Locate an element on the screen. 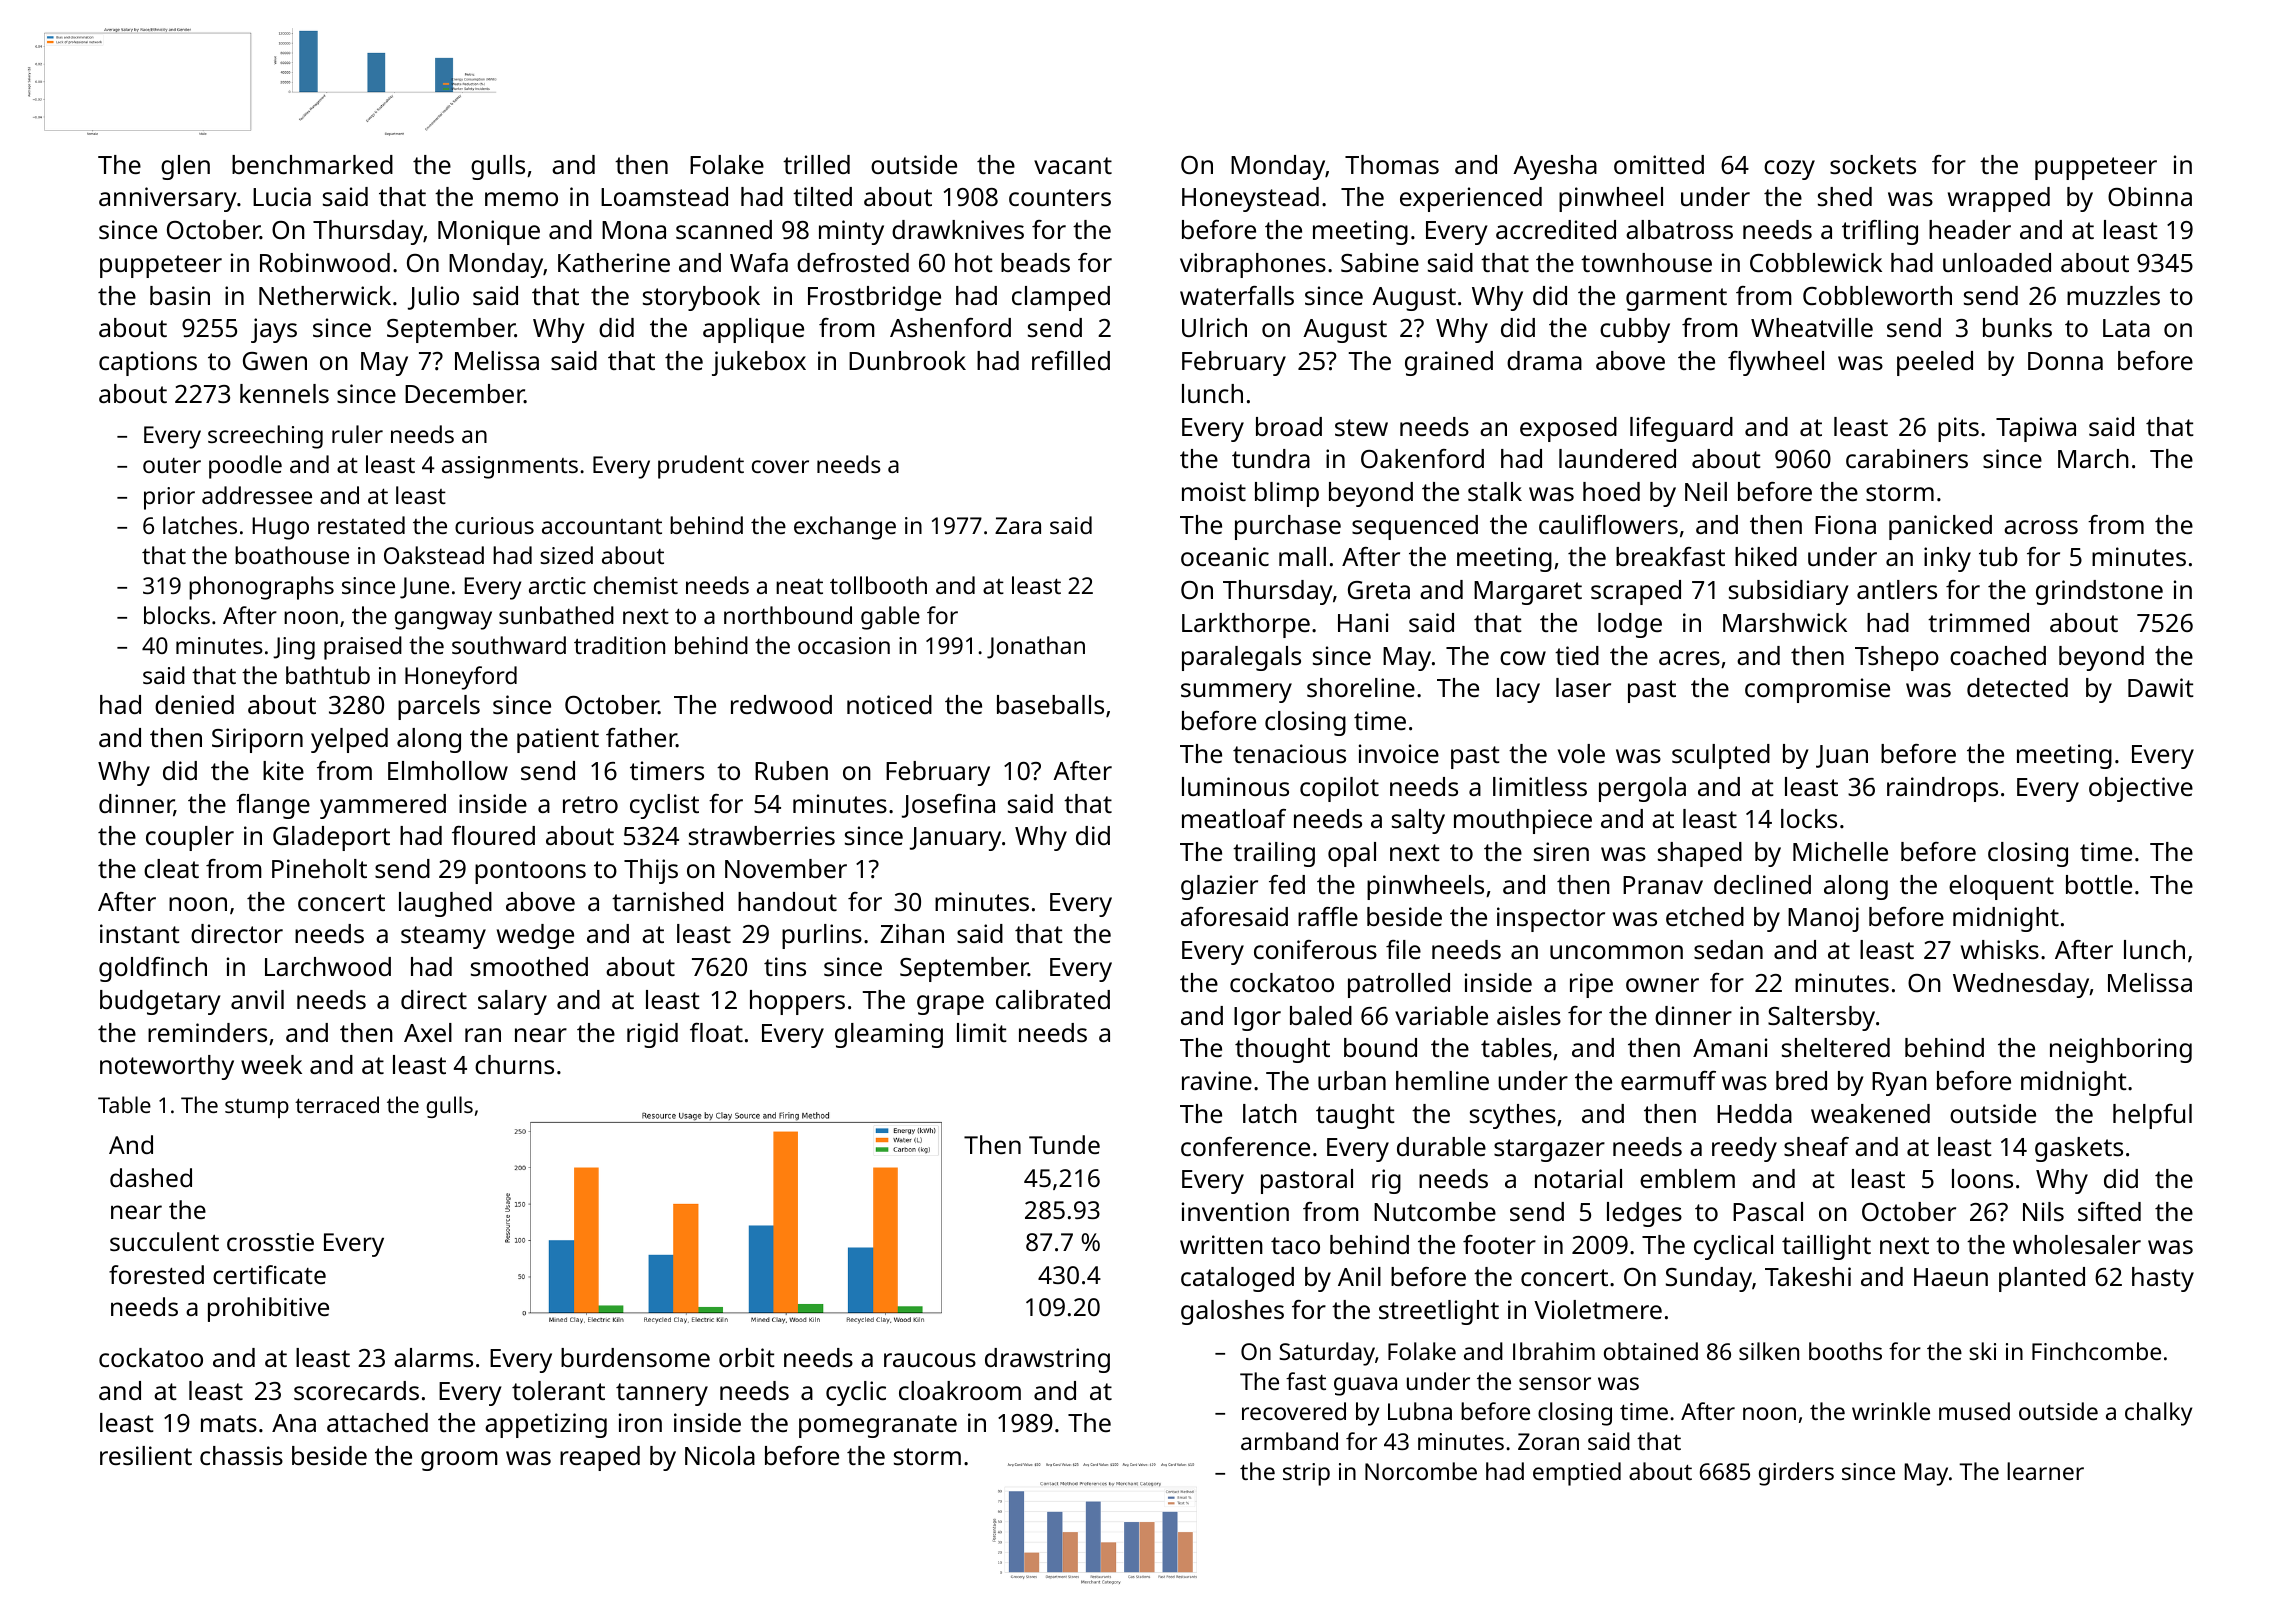 This screenshot has height=1620, width=2292. glen is located at coordinates (185, 167).
